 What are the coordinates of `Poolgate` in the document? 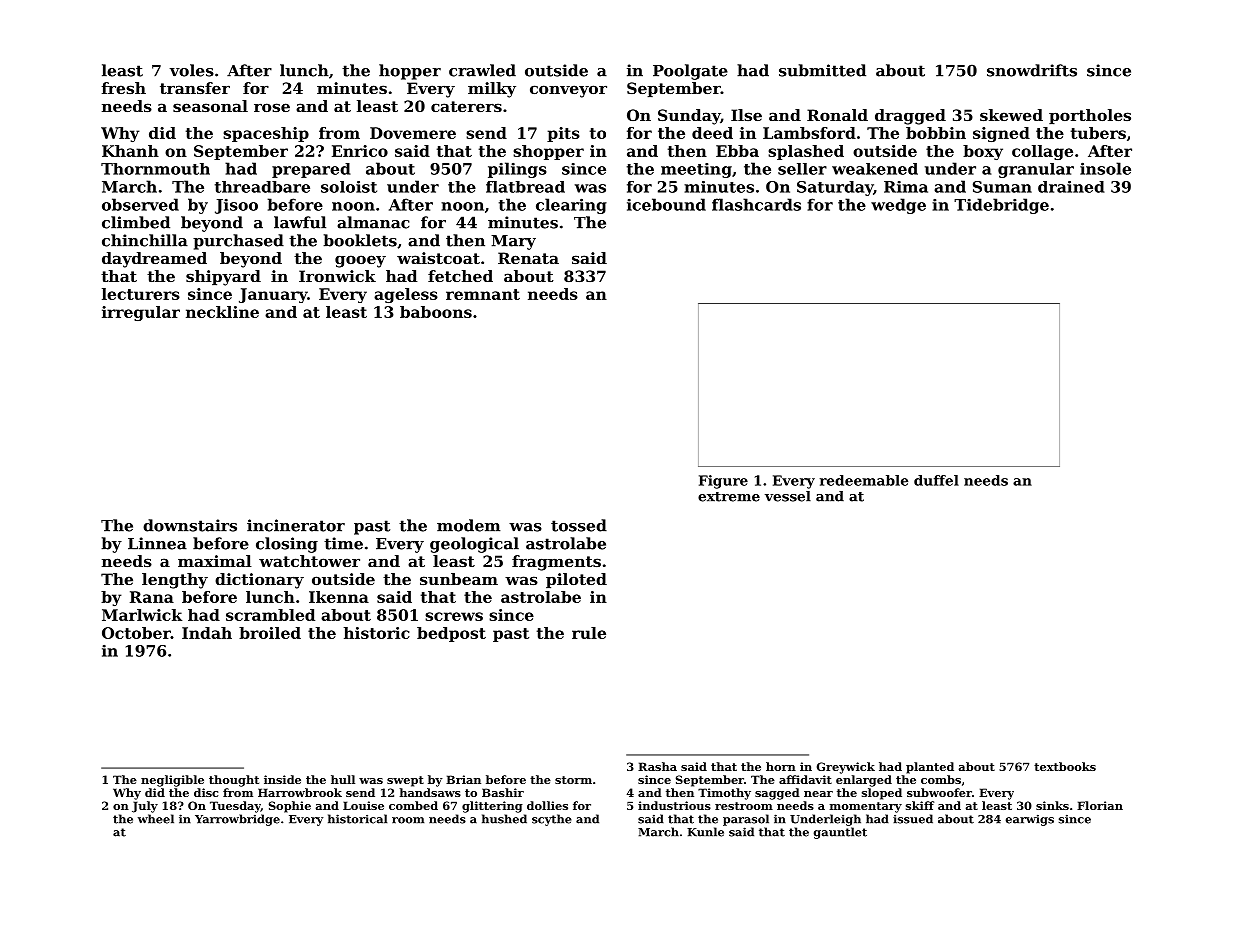 It's located at (690, 72).
